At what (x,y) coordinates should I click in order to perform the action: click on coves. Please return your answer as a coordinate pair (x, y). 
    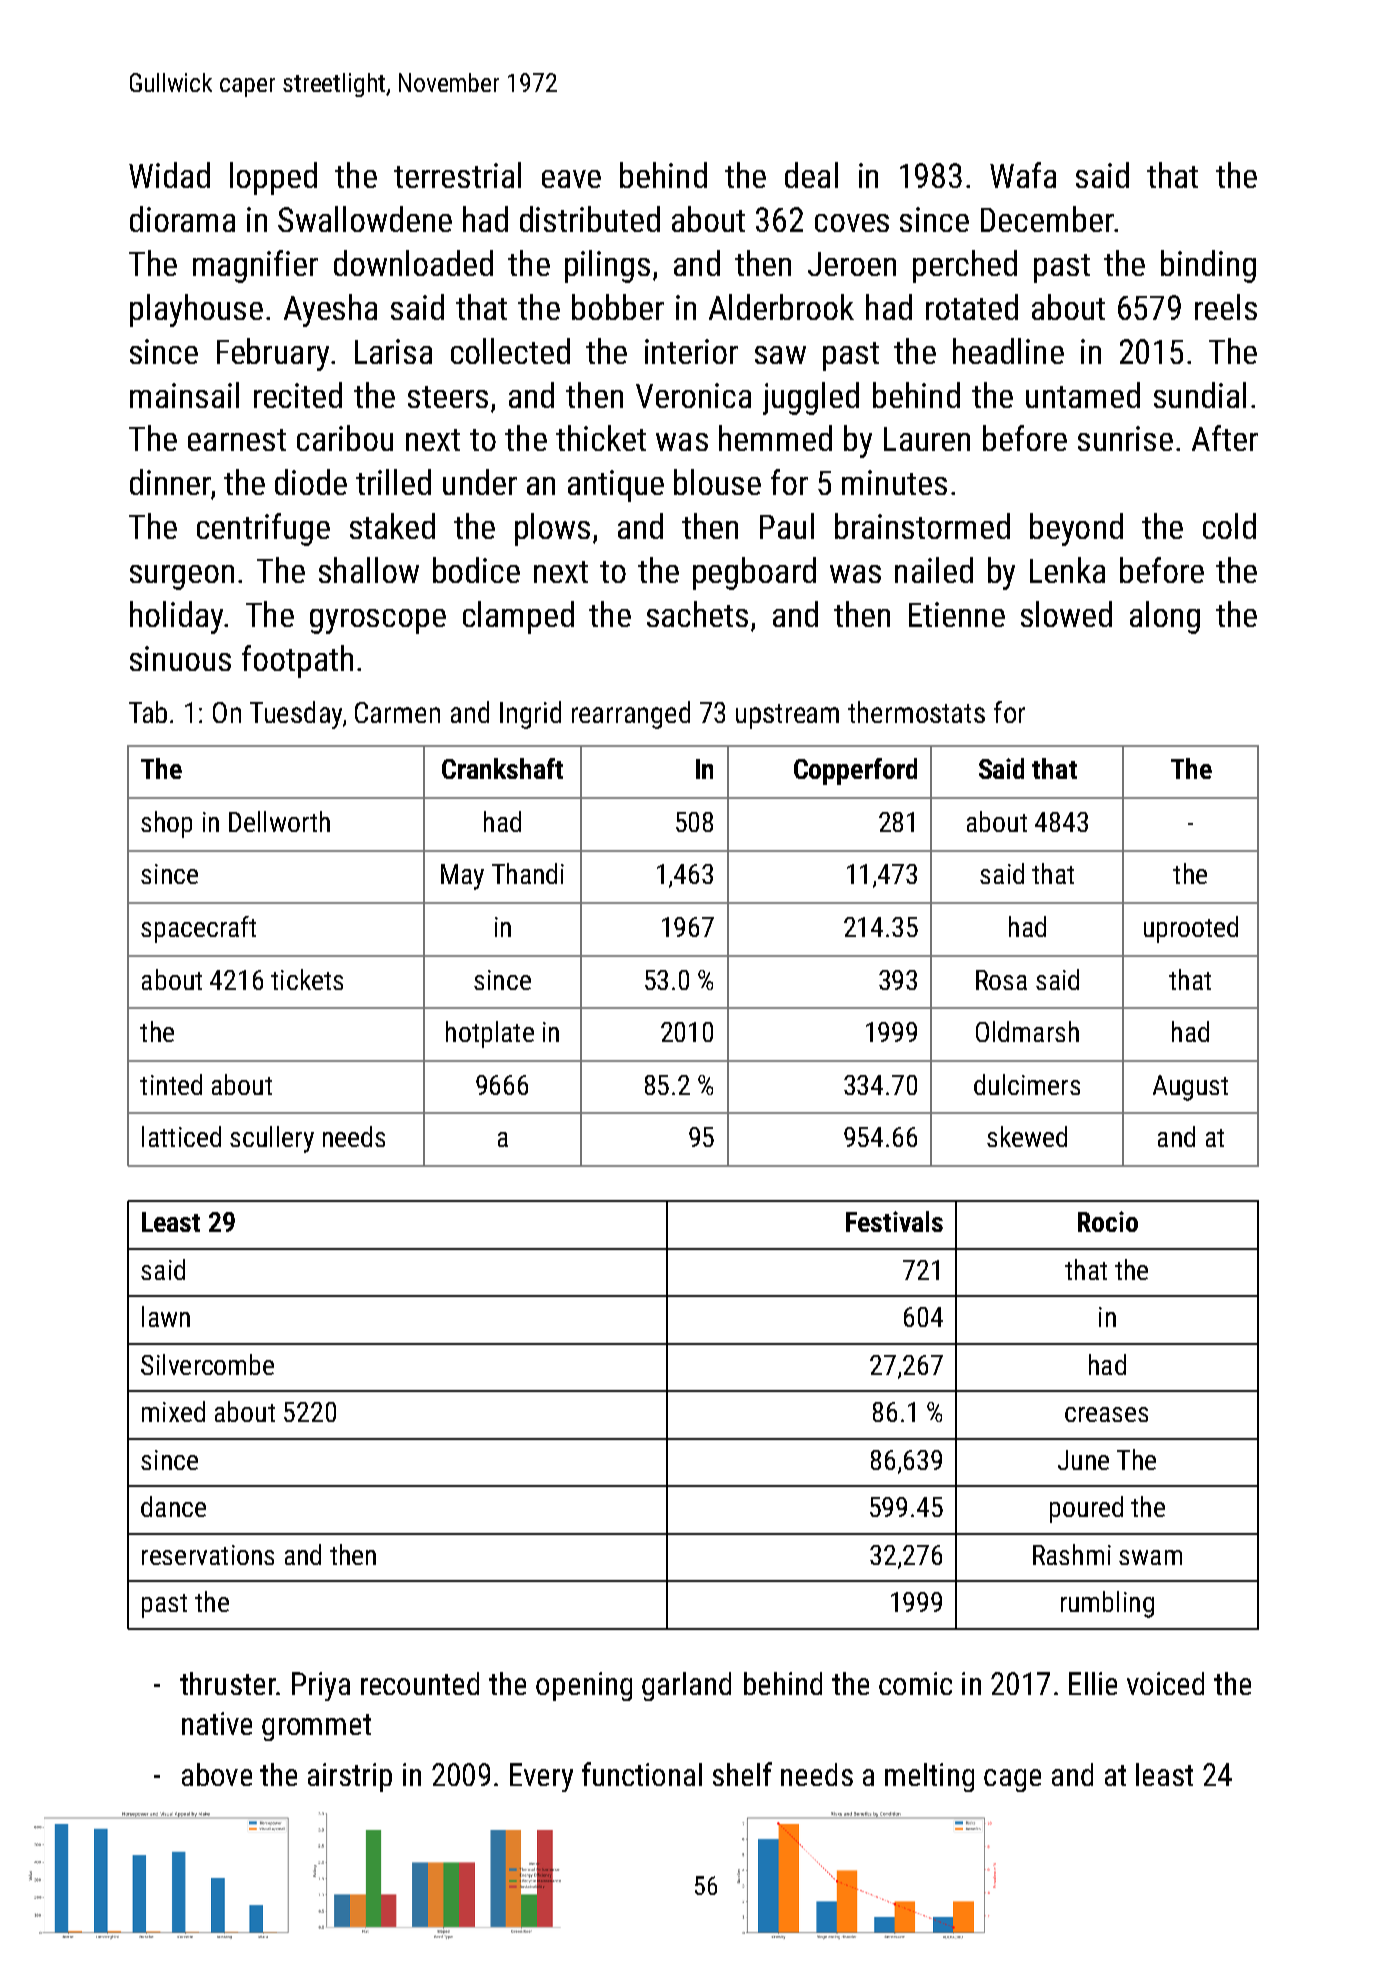
    Looking at the image, I should click on (852, 223).
